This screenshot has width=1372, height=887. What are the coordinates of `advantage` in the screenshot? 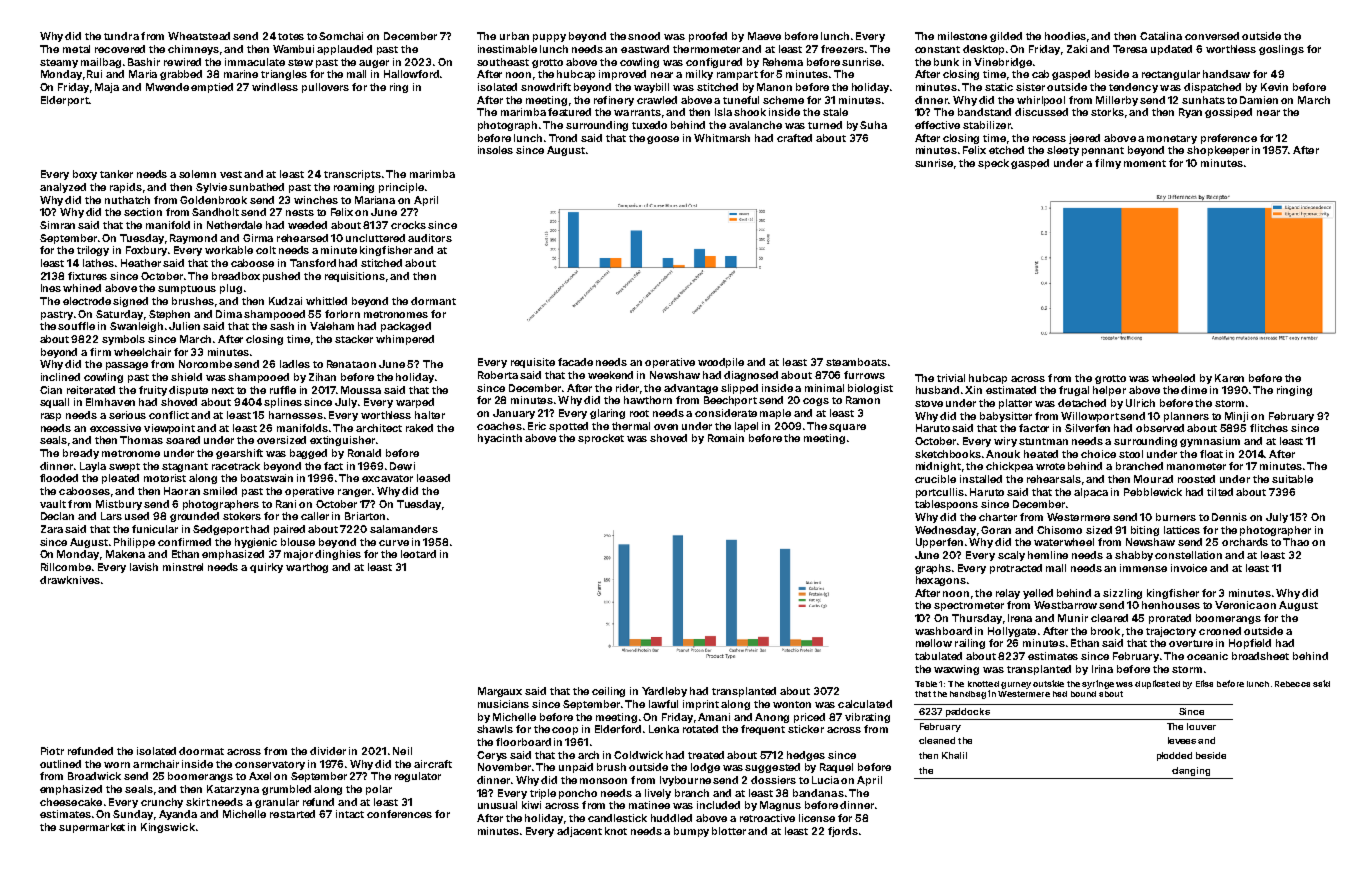 It's located at (691, 389).
